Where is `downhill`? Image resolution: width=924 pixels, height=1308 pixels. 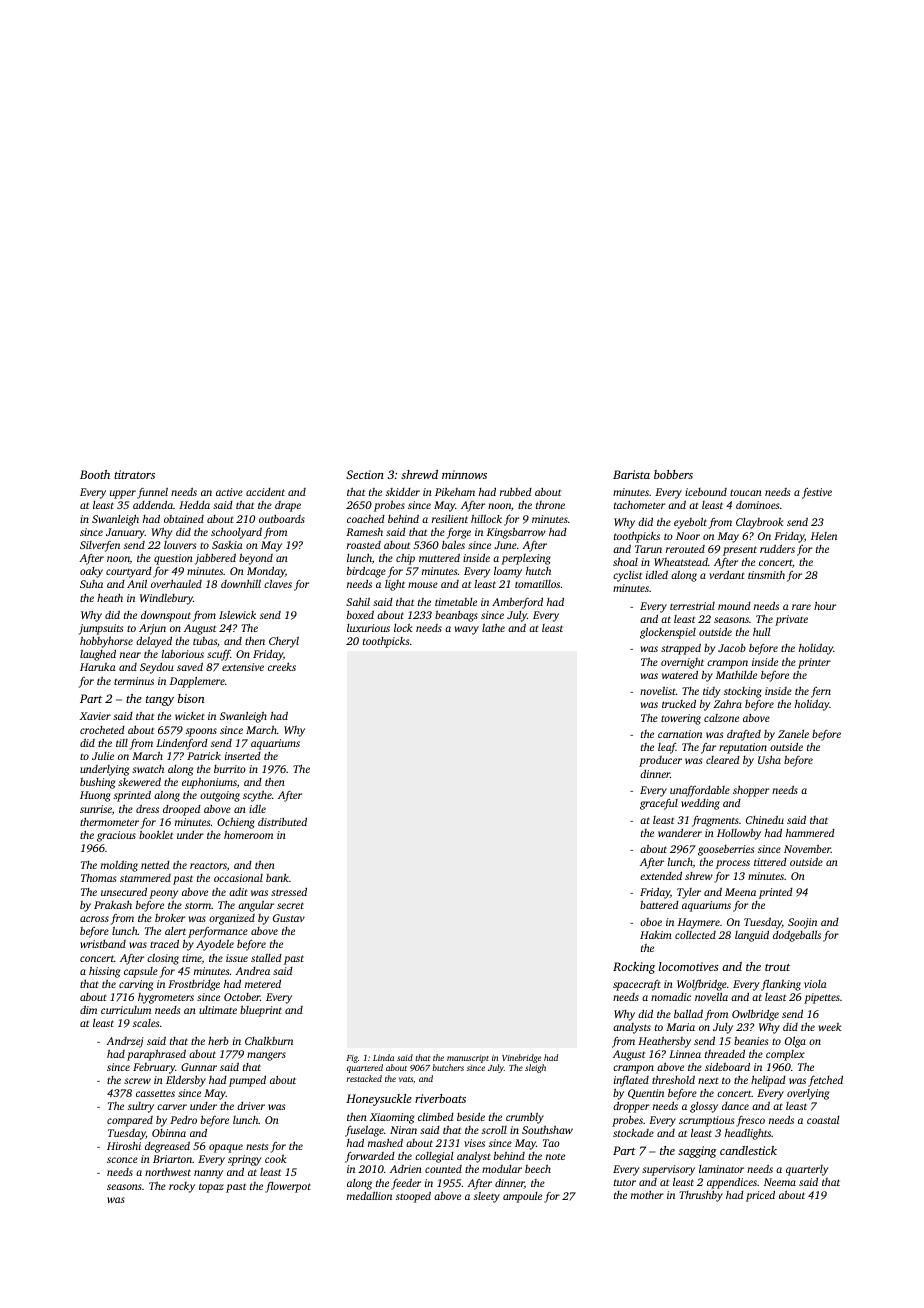
downhill is located at coordinates (241, 584).
